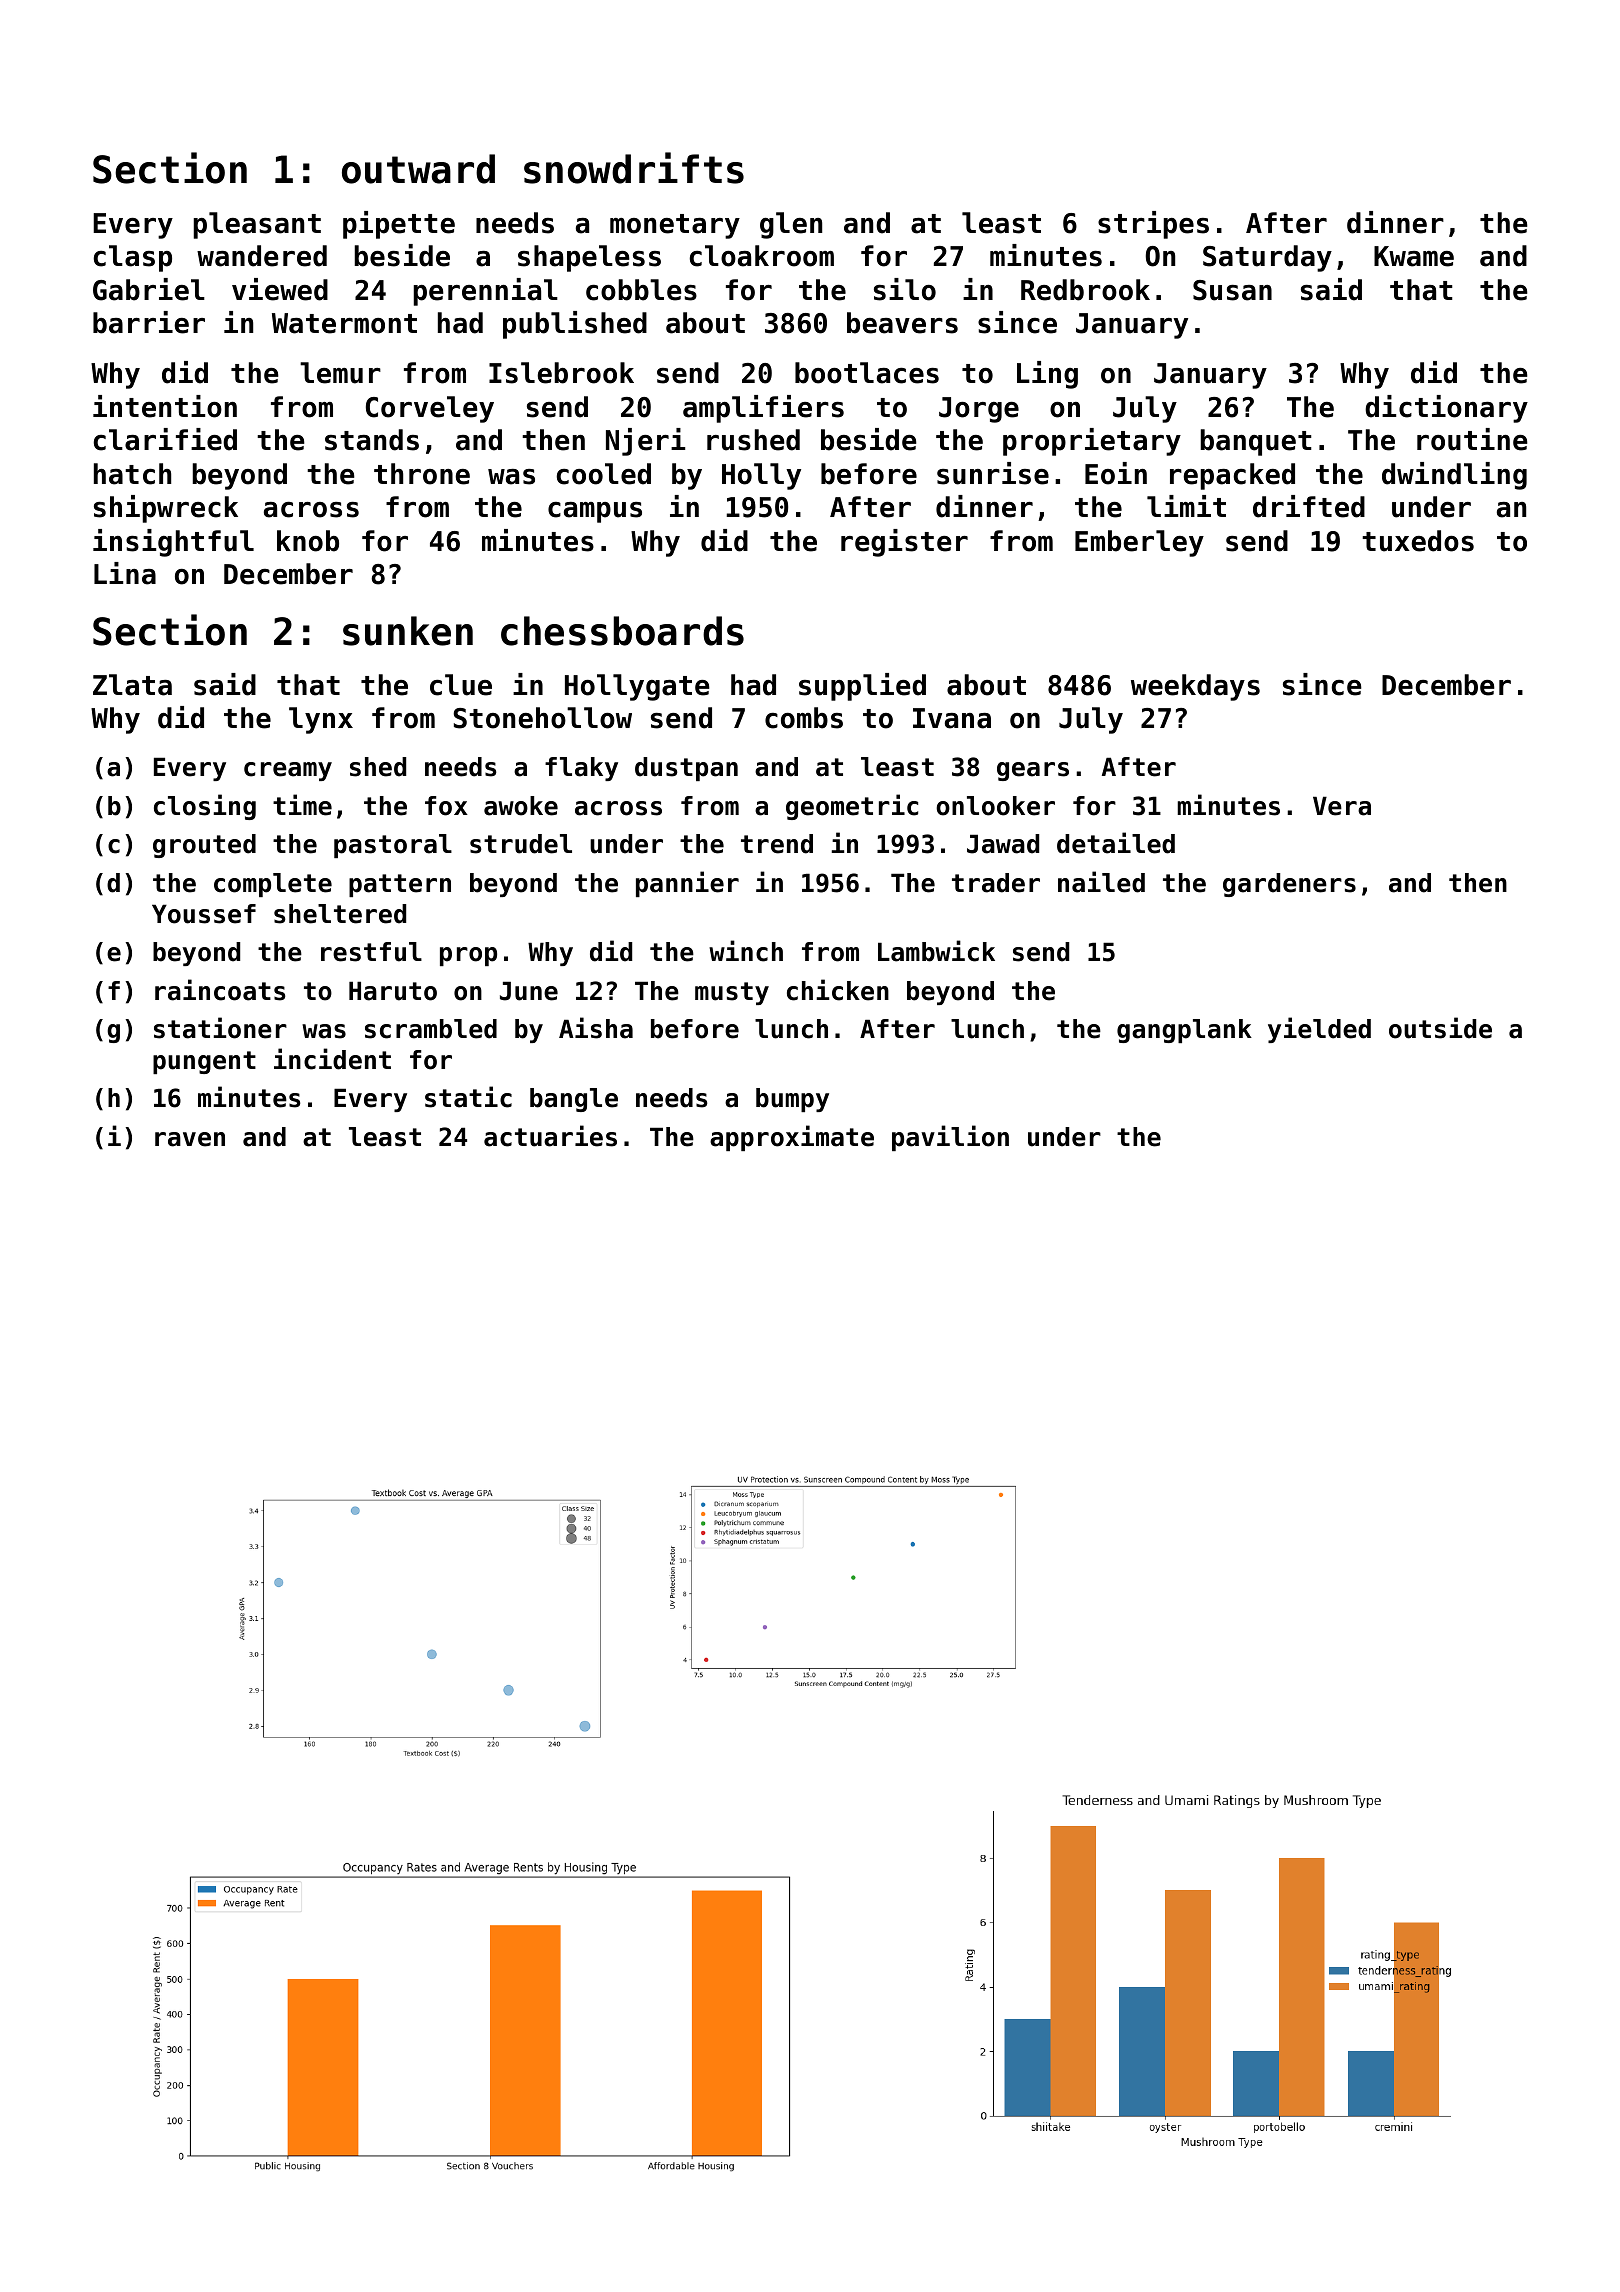  What do you see at coordinates (165, 406) in the screenshot?
I see `intention` at bounding box center [165, 406].
